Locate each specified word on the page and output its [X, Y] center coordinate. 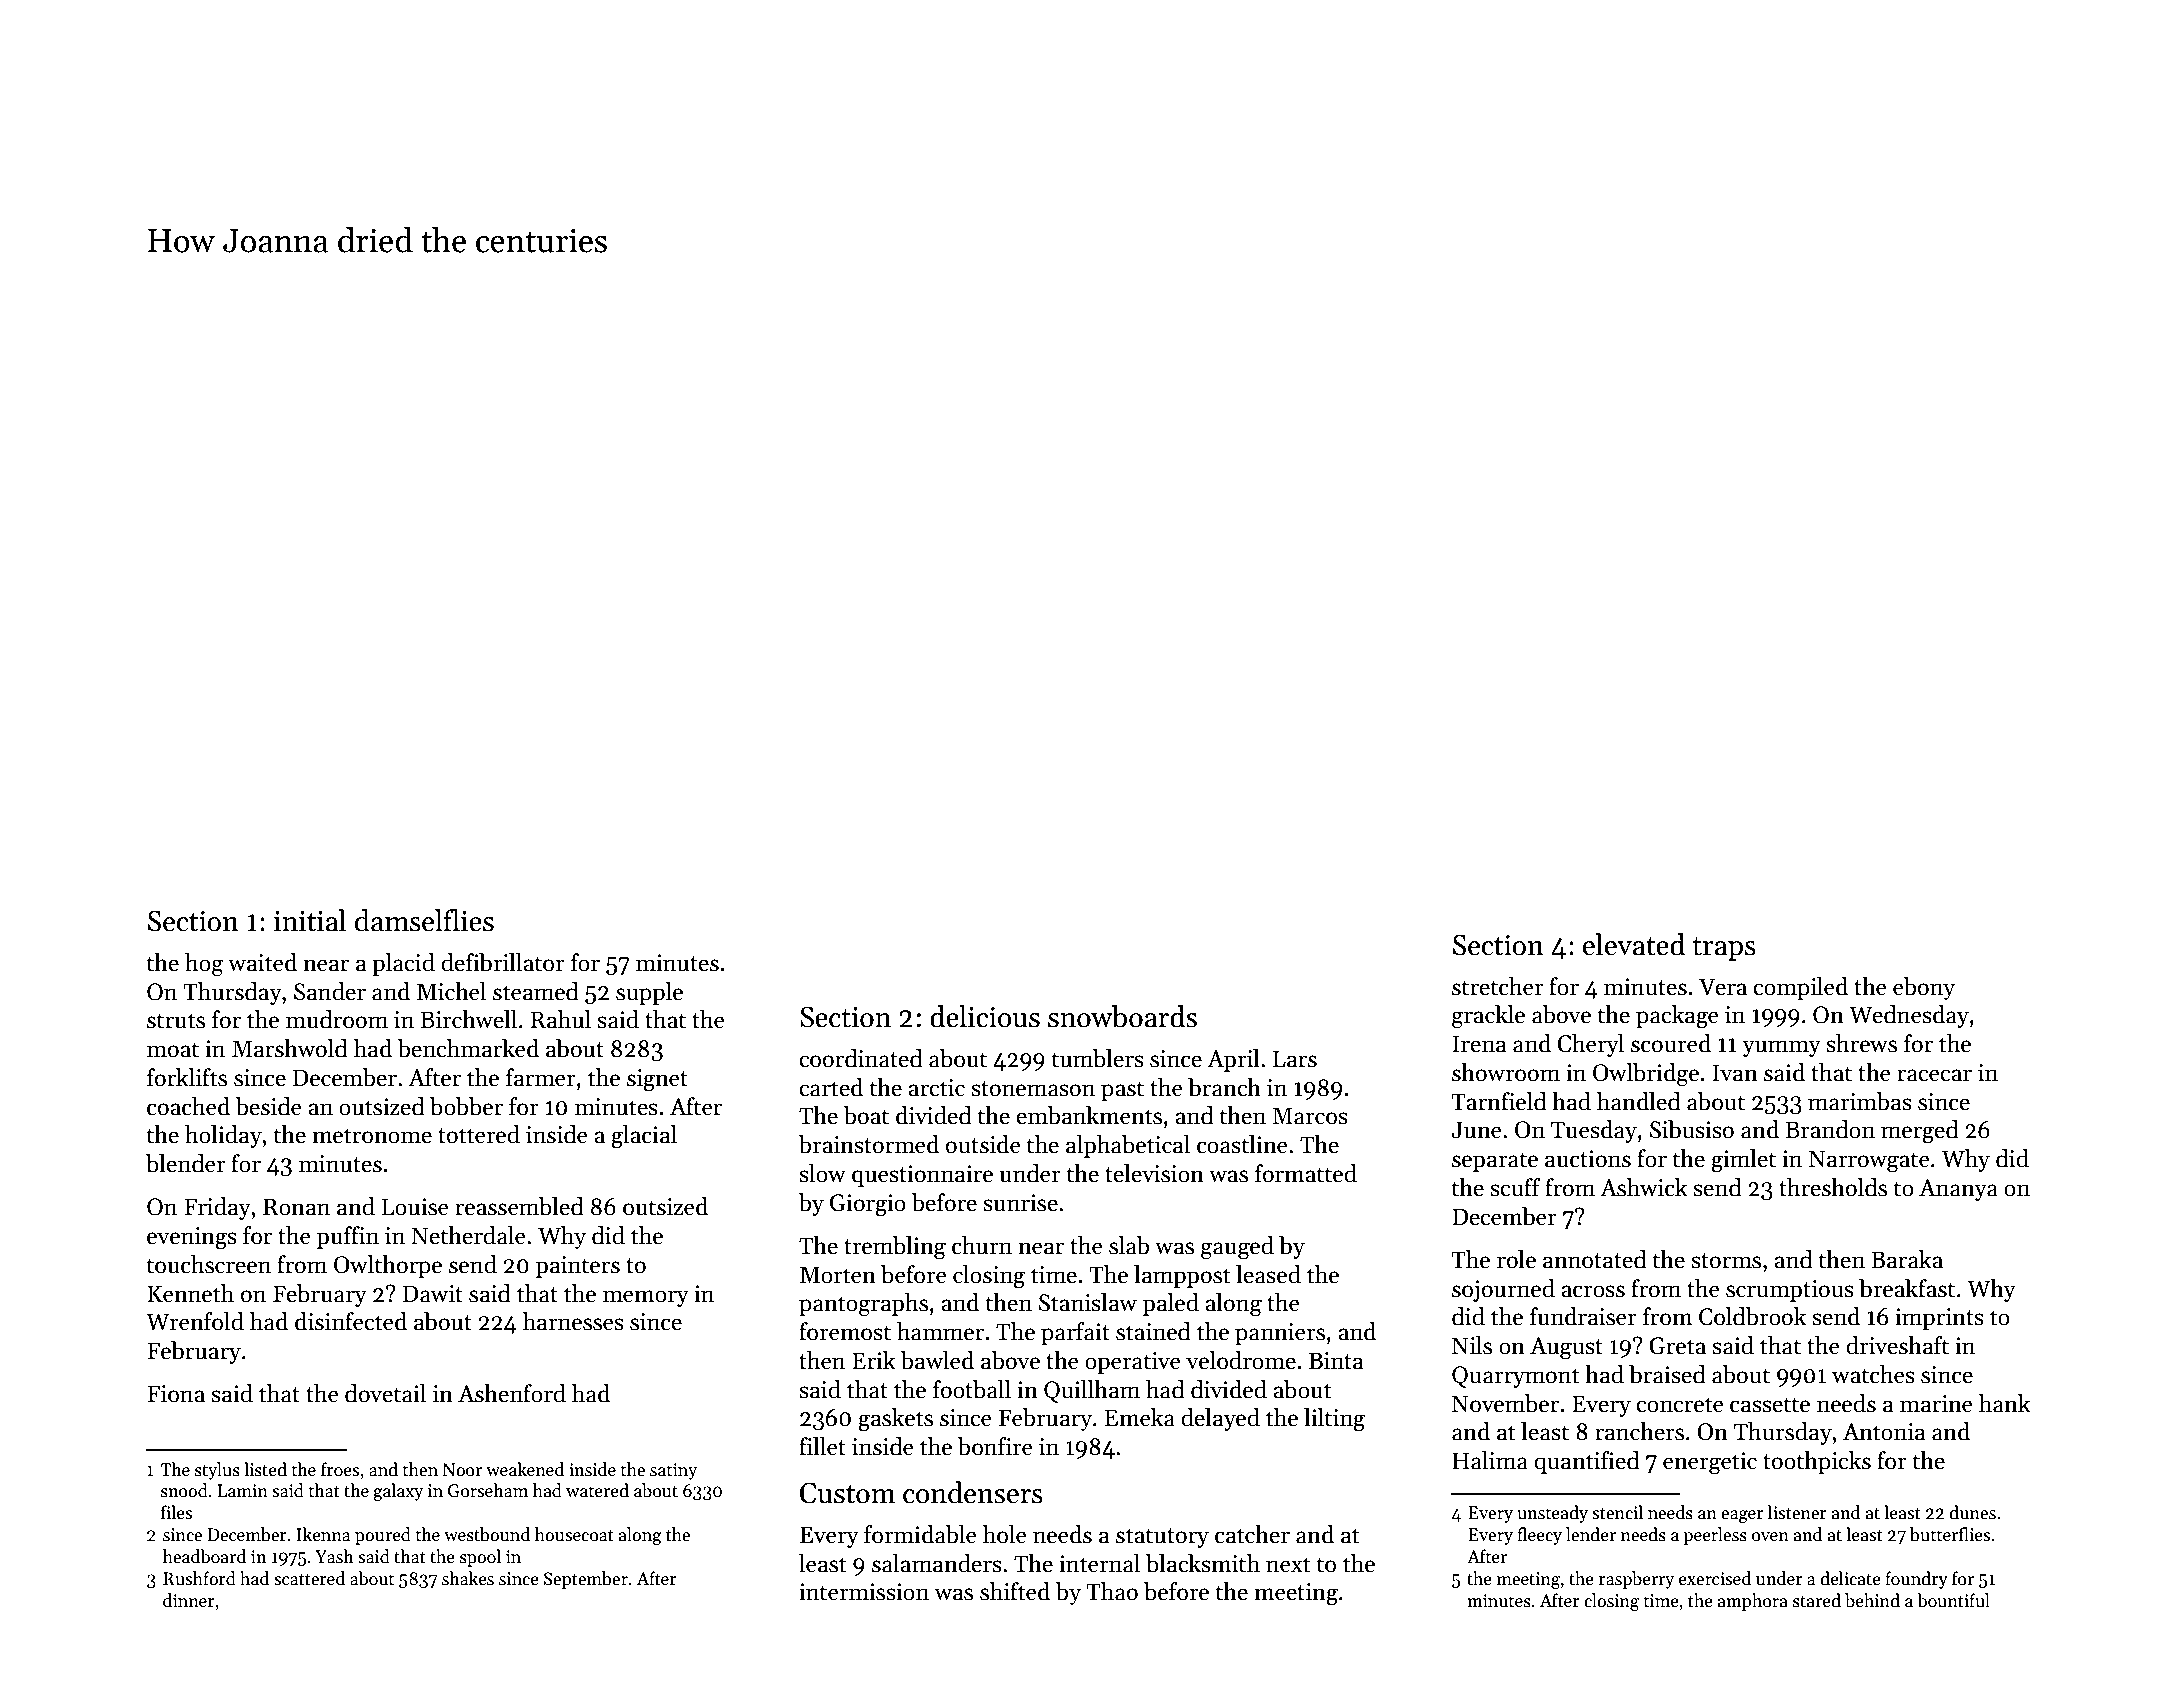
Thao [1112, 1591]
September [586, 1580]
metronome [372, 1136]
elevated [1634, 944]
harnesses [573, 1321]
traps [1724, 949]
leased [1268, 1274]
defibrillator [503, 962]
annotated [1595, 1259]
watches [1873, 1374]
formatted [1306, 1173]
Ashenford [512, 1393]
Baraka [1907, 1259]
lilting [1334, 1420]
